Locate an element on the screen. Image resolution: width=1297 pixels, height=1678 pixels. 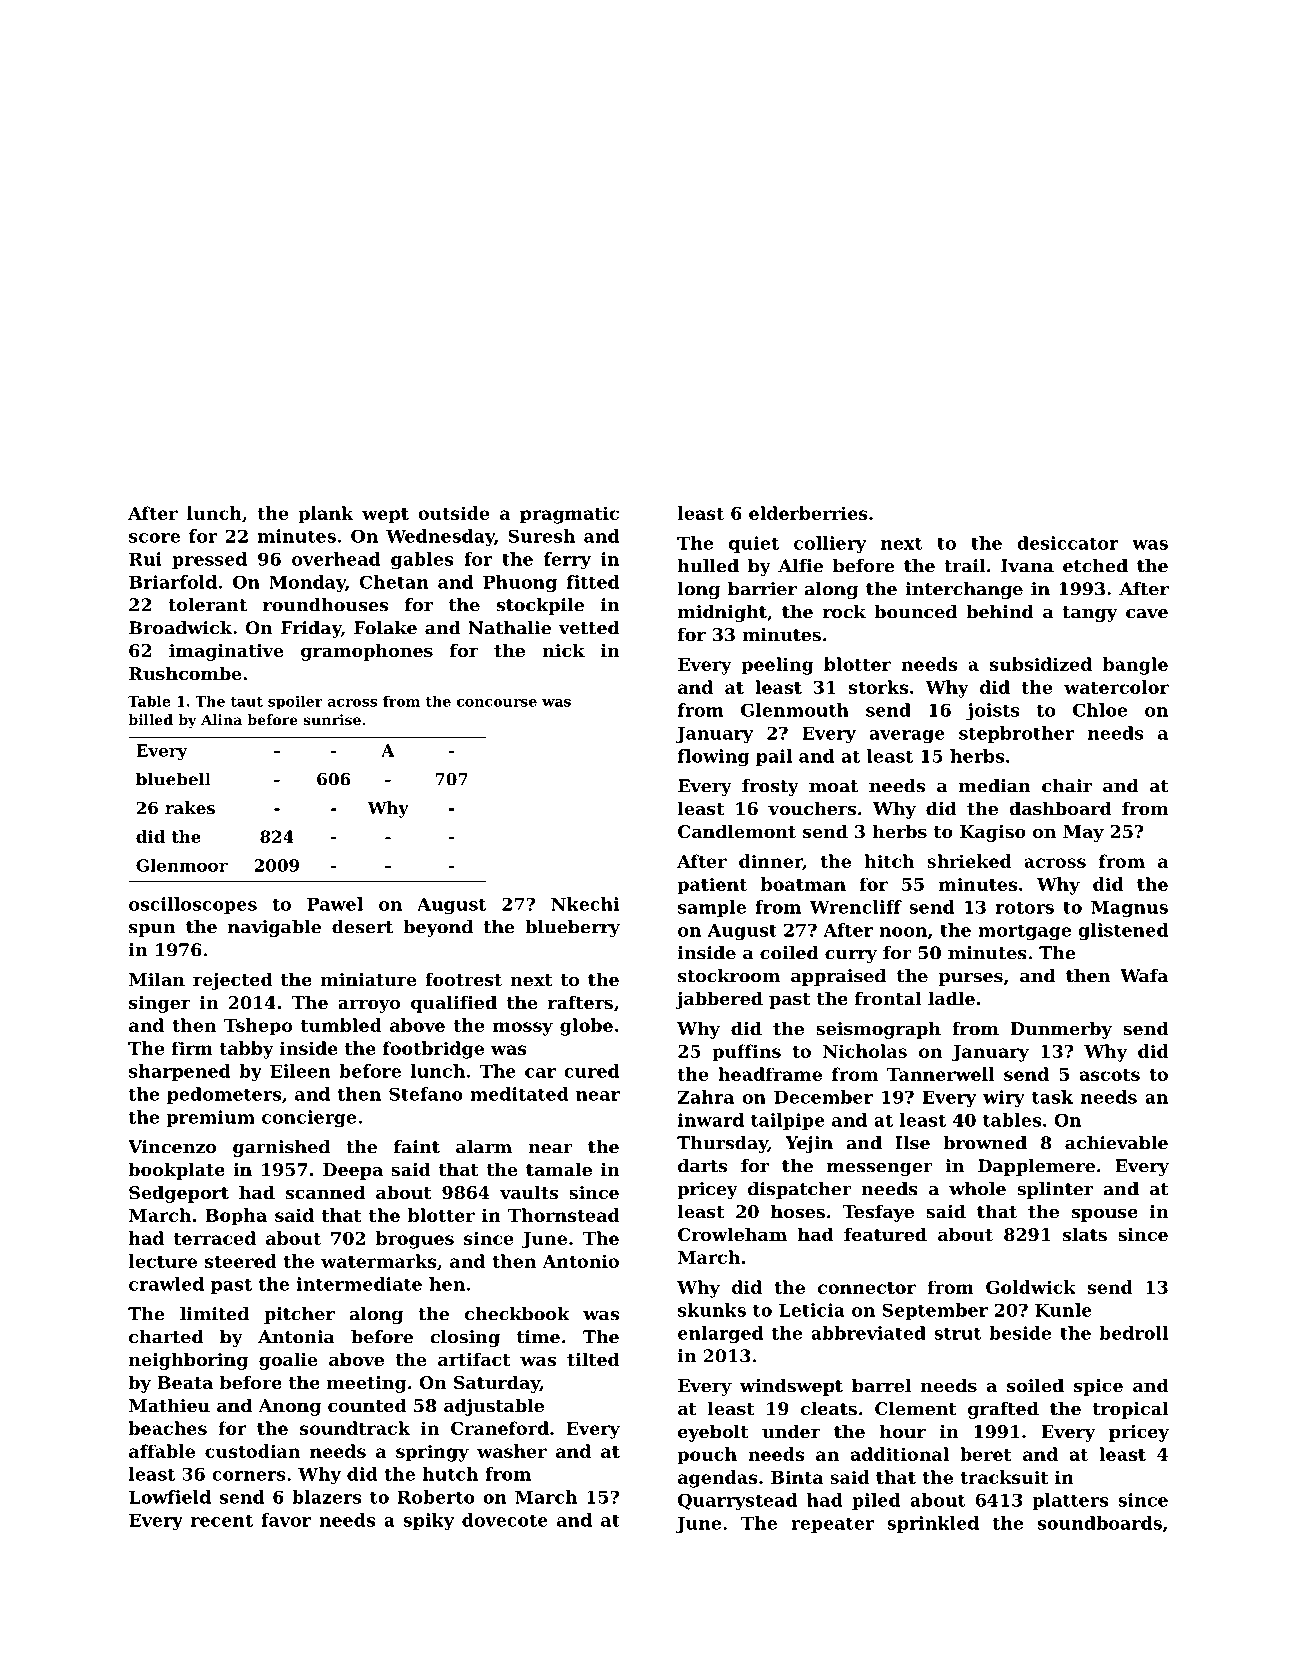
Anong is located at coordinates (289, 1407).
